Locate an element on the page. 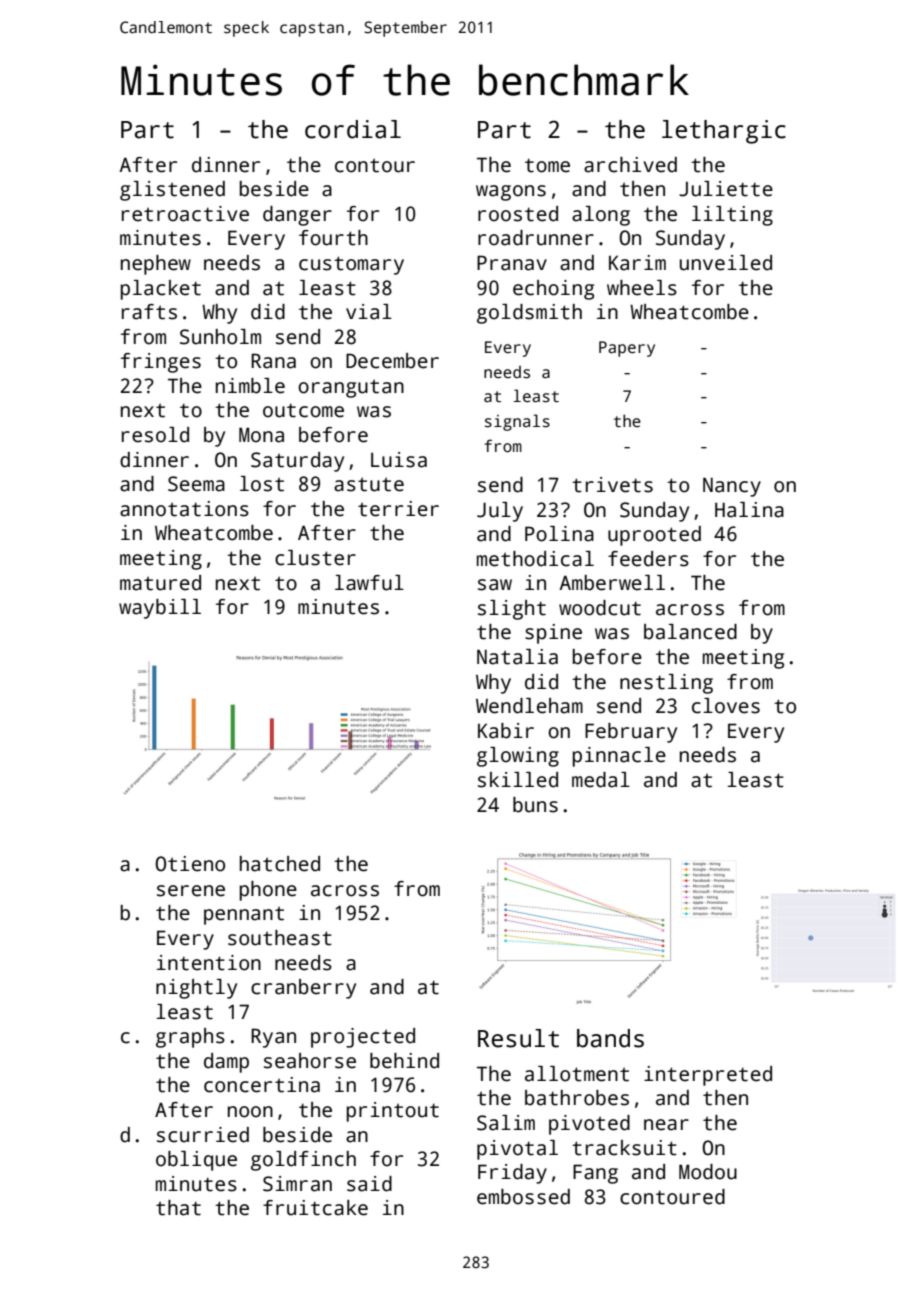  pinnacle is located at coordinates (619, 757).
